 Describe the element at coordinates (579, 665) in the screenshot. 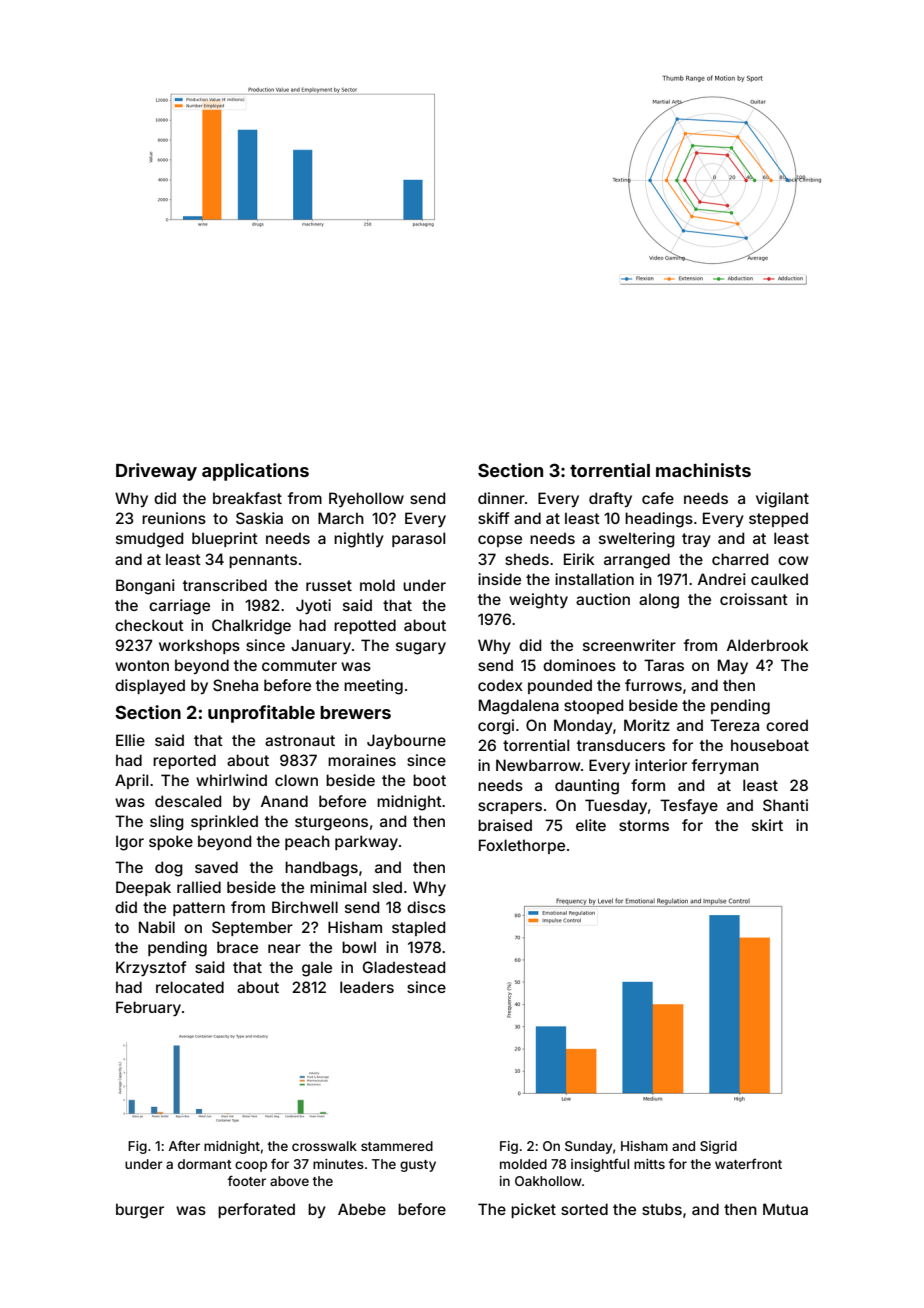

I see `dominoes` at that location.
